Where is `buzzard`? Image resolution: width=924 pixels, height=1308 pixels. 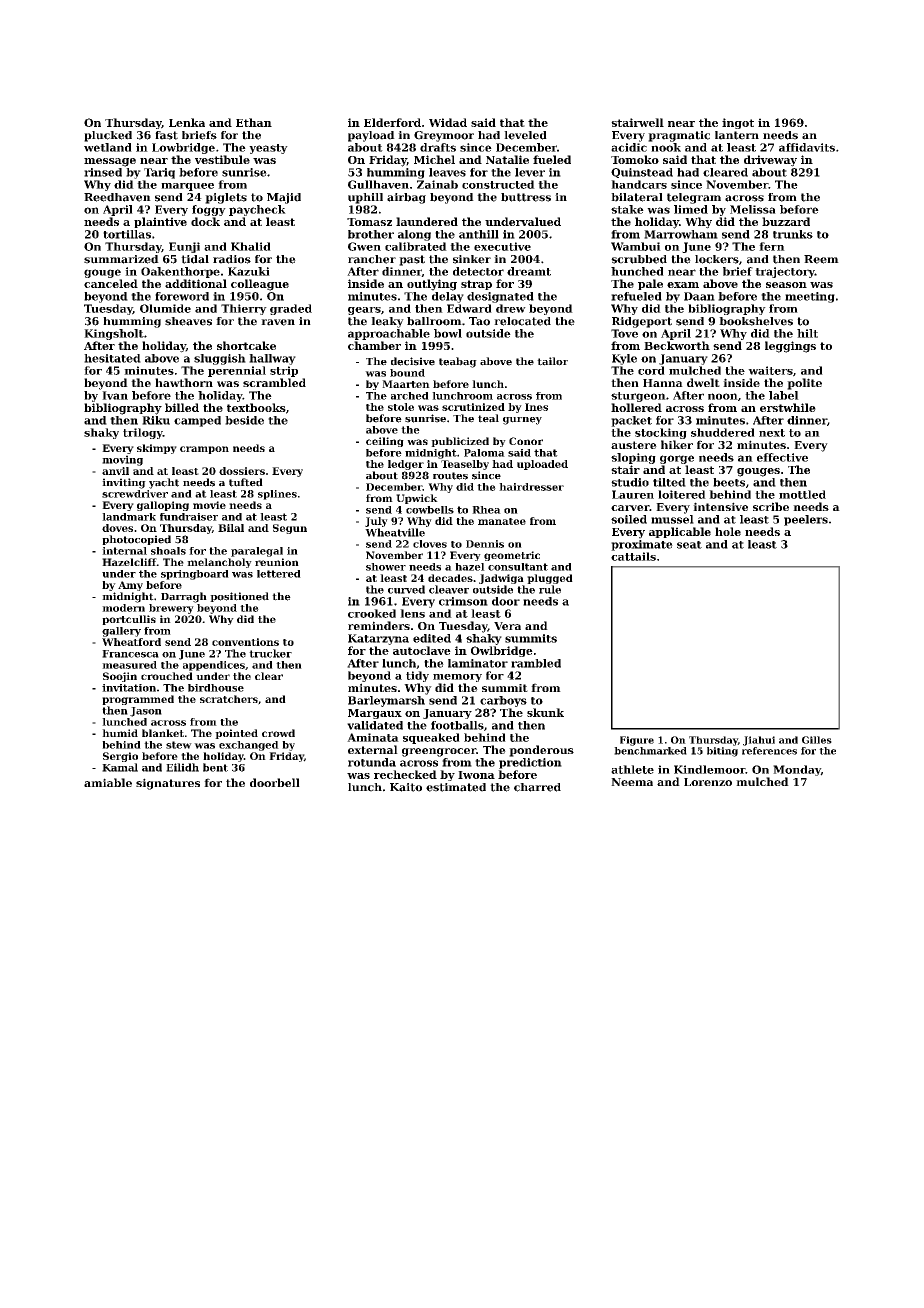 buzzard is located at coordinates (786, 221).
